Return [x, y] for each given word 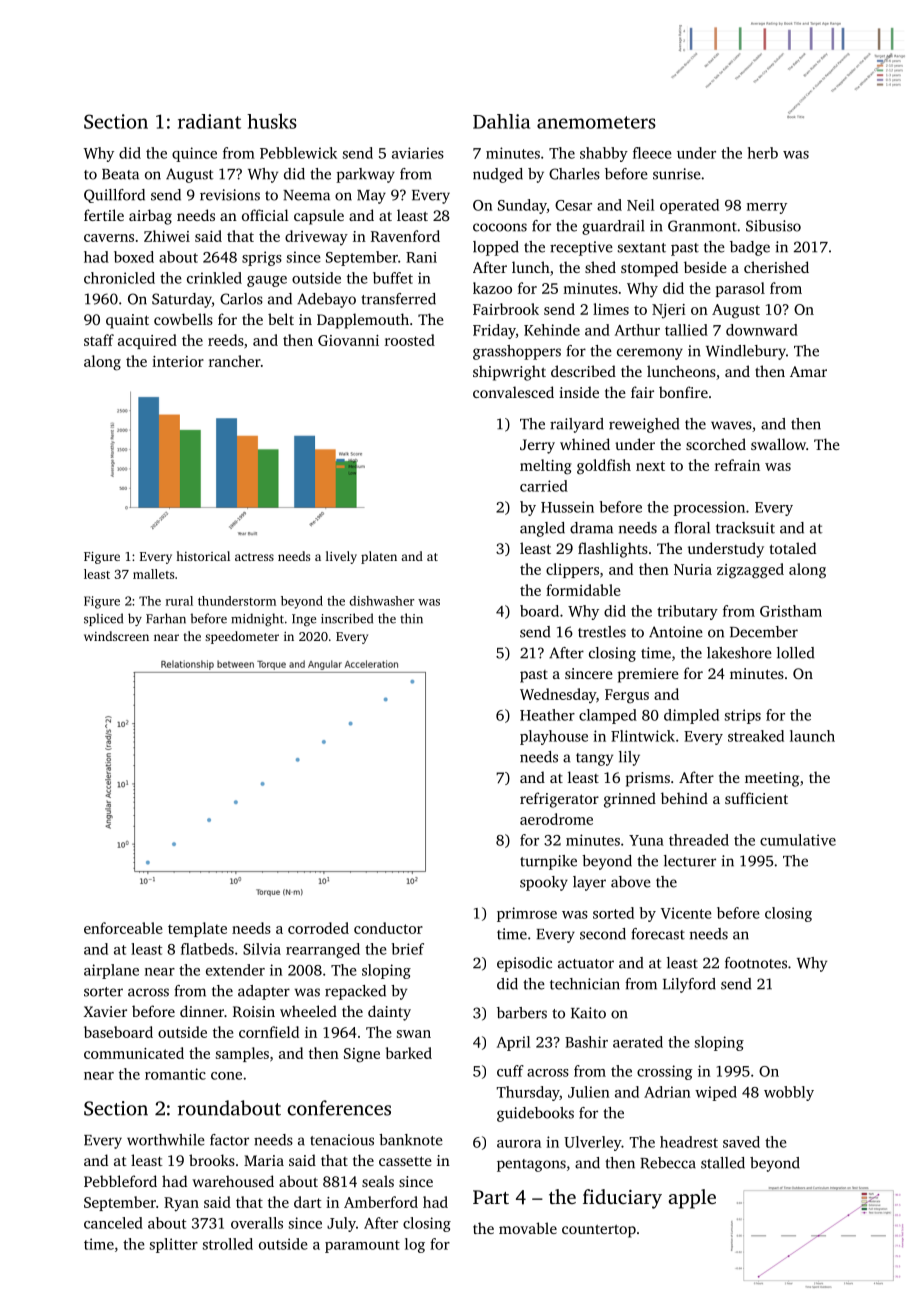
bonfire [683, 392]
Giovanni [348, 340]
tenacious [342, 1140]
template [197, 929]
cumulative [798, 840]
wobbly [789, 1093]
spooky [544, 883]
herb [763, 153]
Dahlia [501, 121]
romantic [175, 1074]
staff [99, 340]
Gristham [791, 611]
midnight [257, 619]
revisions [230, 195]
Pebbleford [120, 1181]
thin [411, 618]
